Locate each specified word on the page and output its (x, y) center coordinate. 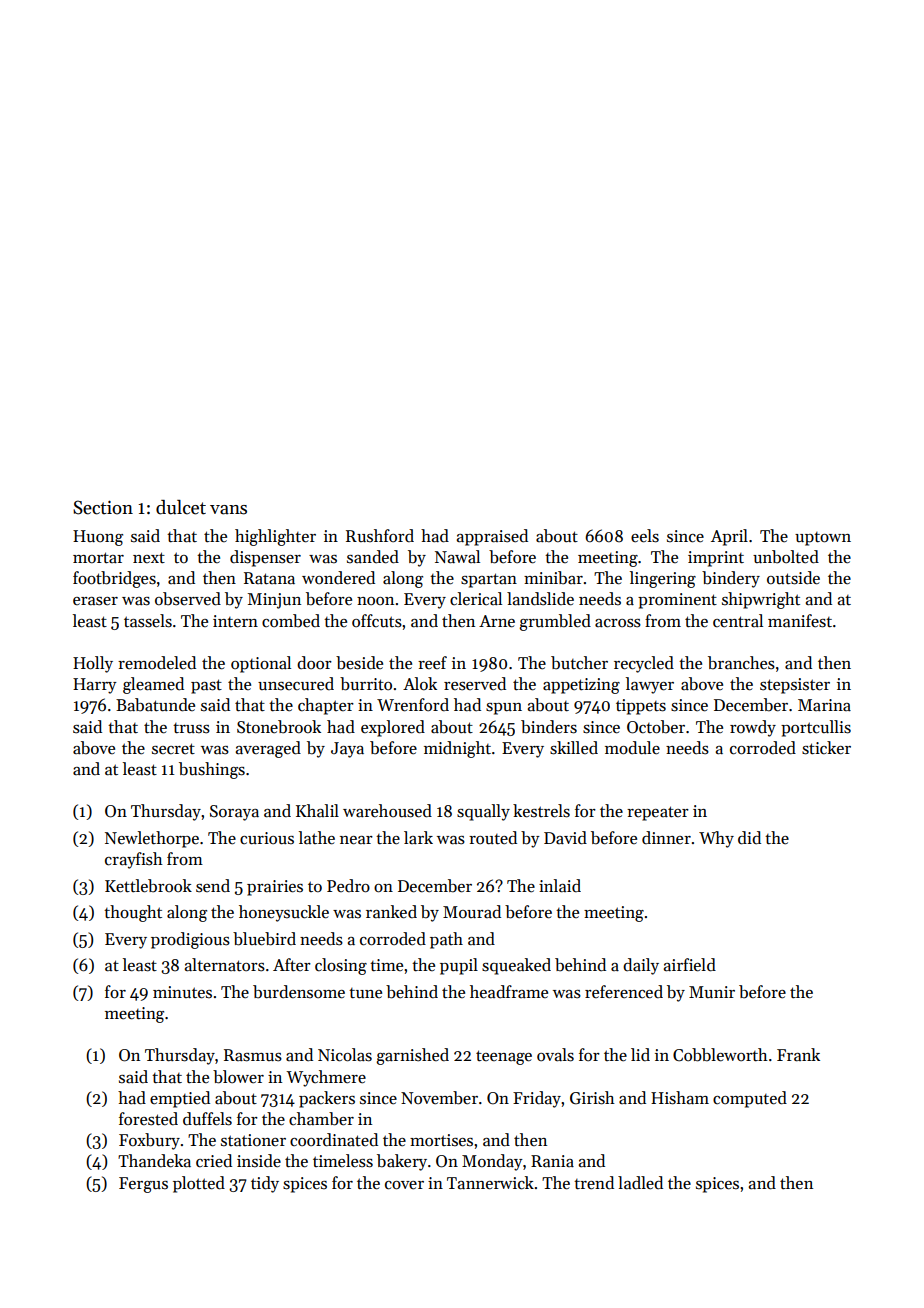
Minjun (274, 601)
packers (327, 1099)
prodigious (190, 940)
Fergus (143, 1185)
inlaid (560, 886)
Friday (537, 1099)
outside (793, 578)
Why (716, 839)
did (749, 838)
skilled (574, 748)
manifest (800, 621)
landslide (540, 599)
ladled (640, 1183)
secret (173, 749)
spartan (489, 580)
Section (103, 507)
